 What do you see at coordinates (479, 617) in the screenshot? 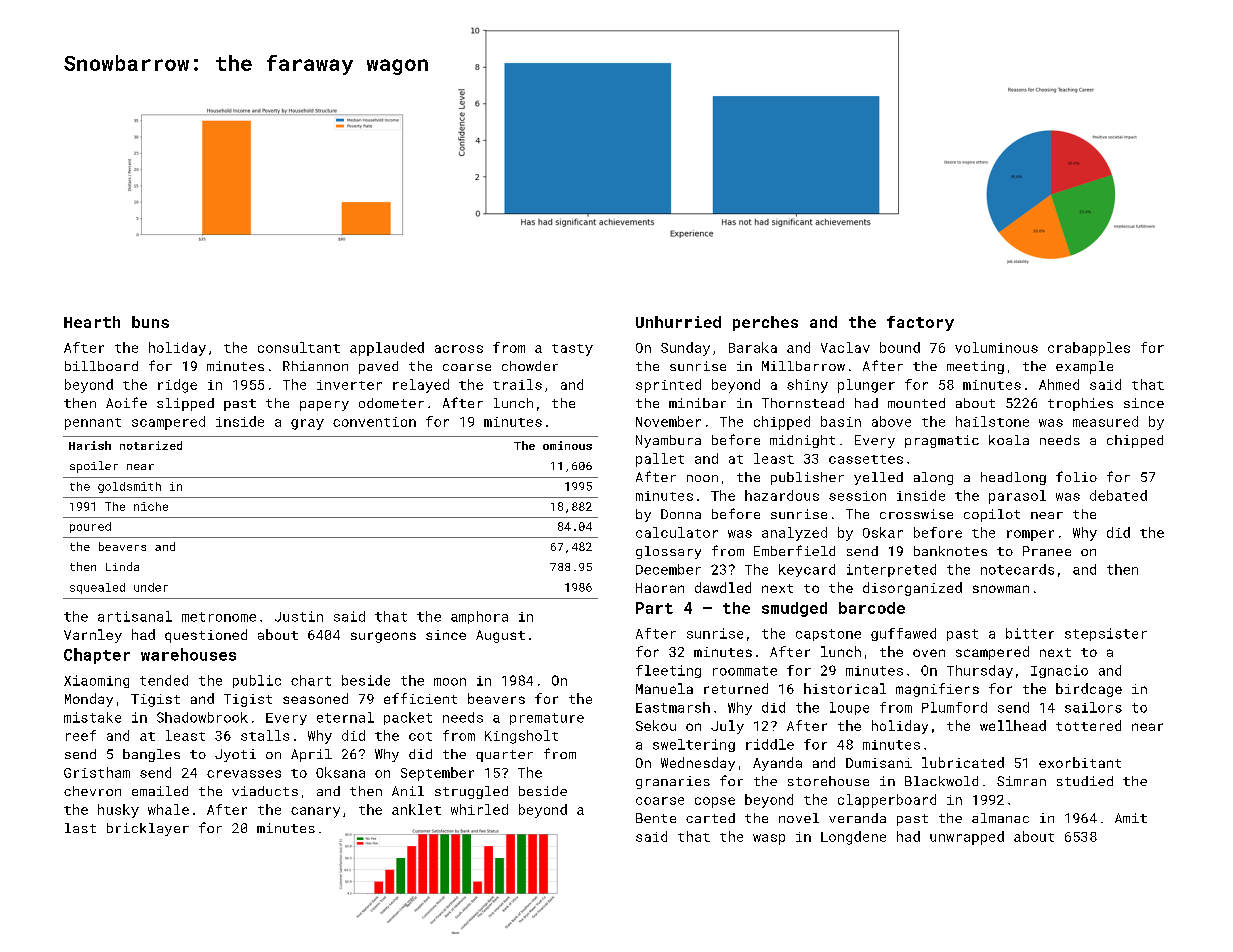
I see `amphora` at bounding box center [479, 617].
